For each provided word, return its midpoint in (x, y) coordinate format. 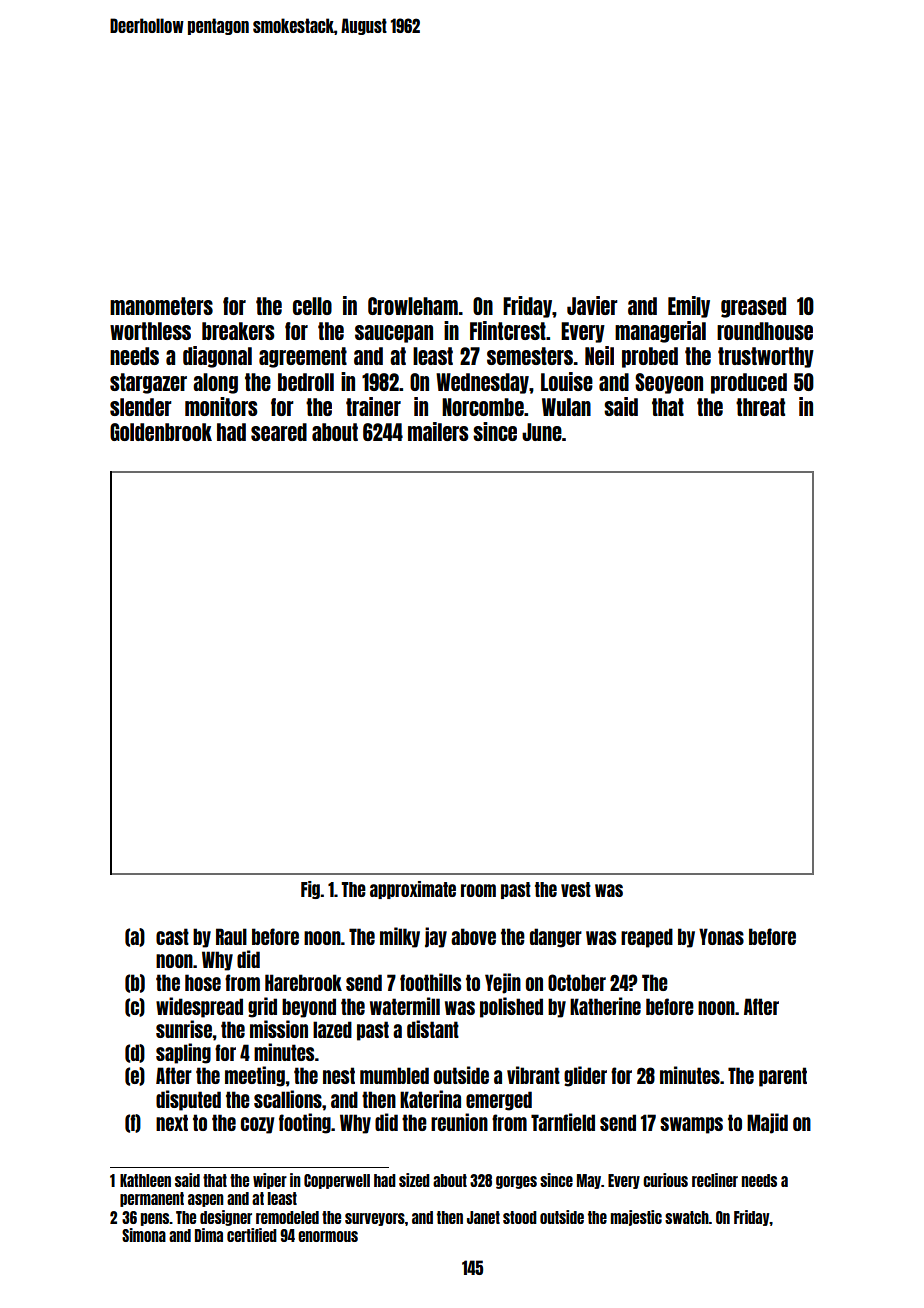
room (478, 890)
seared (279, 432)
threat (760, 407)
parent (783, 1077)
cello (312, 306)
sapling (183, 1053)
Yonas (721, 936)
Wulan (566, 407)
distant (433, 1029)
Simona (144, 1235)
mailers (438, 431)
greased (753, 307)
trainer (373, 406)
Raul (231, 936)
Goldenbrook (161, 432)
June (542, 432)
